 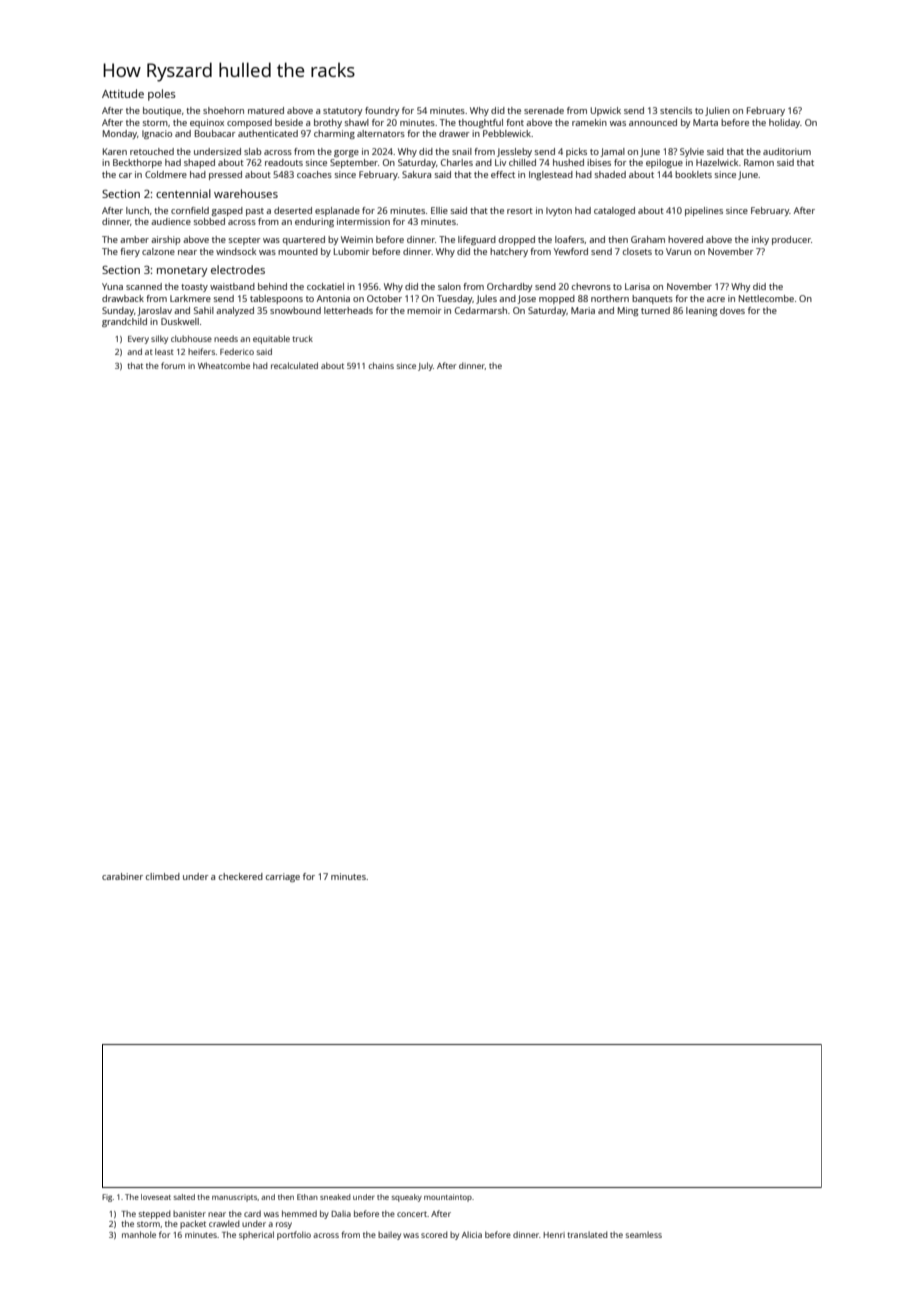 What do you see at coordinates (122, 876) in the screenshot?
I see `carabiner` at bounding box center [122, 876].
